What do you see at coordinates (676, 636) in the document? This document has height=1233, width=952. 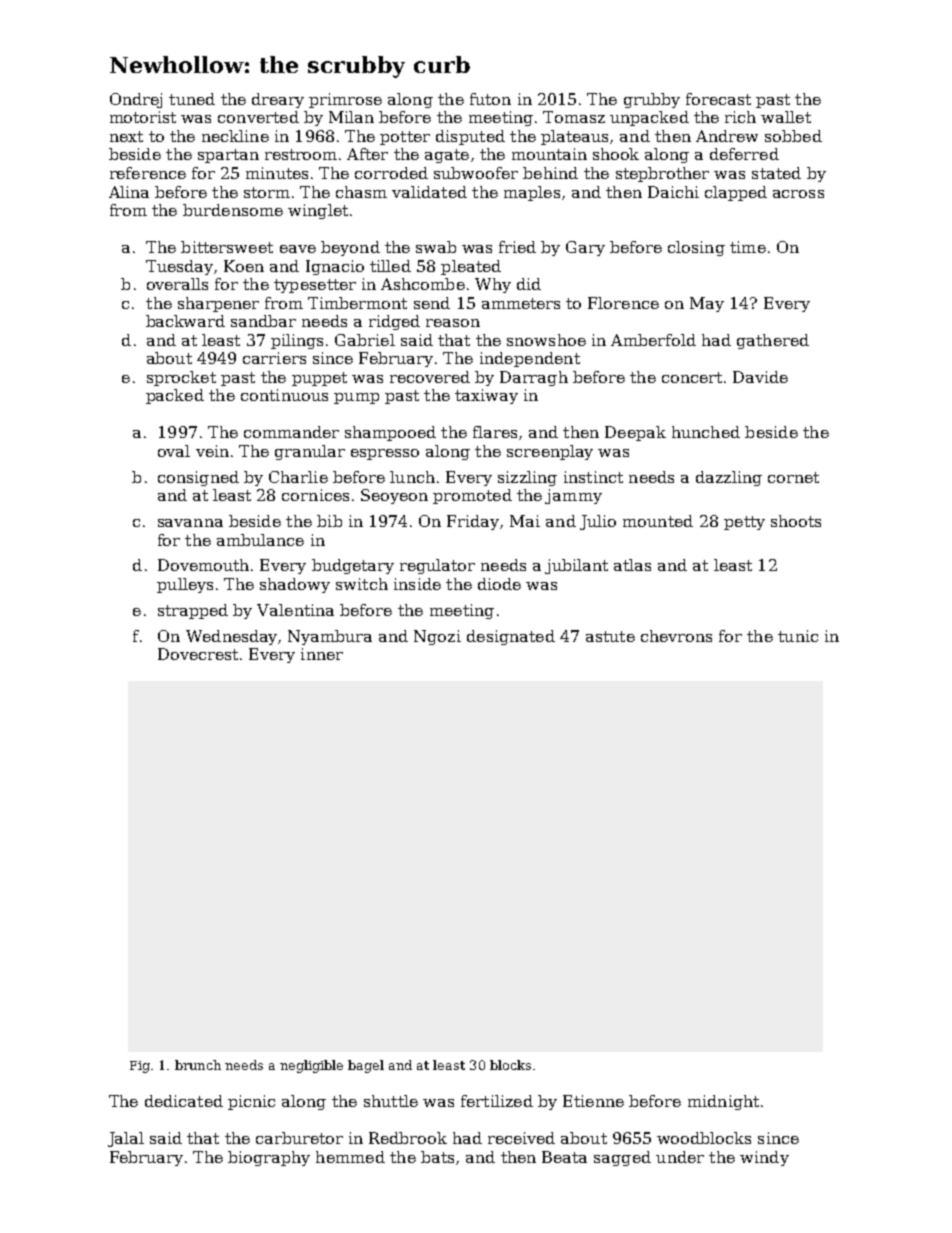 I see `chevrons` at bounding box center [676, 636].
